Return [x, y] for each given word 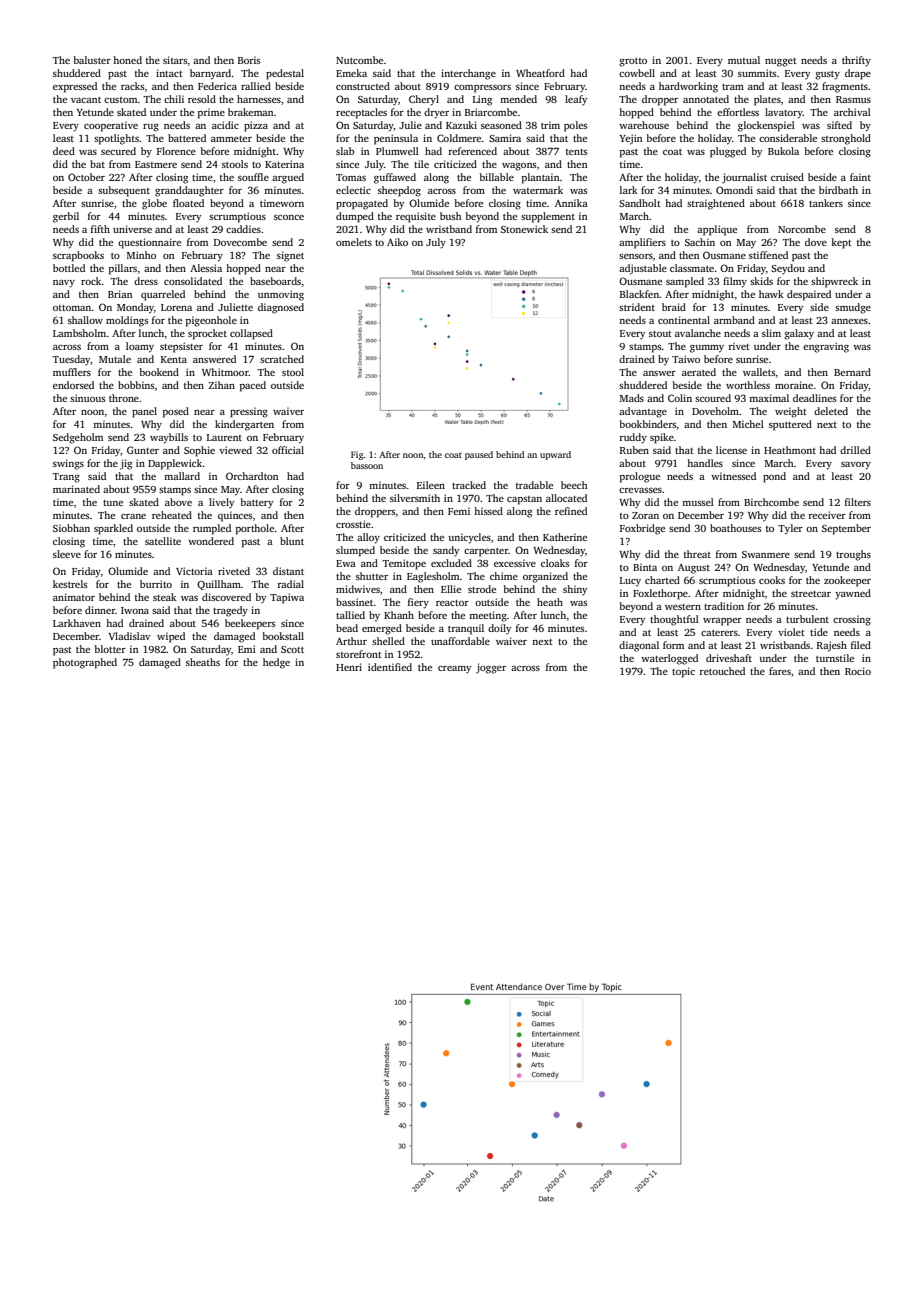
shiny [575, 590]
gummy [707, 349]
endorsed [73, 385]
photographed [85, 663]
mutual [744, 60]
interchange [468, 74]
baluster [92, 60]
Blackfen [639, 294]
